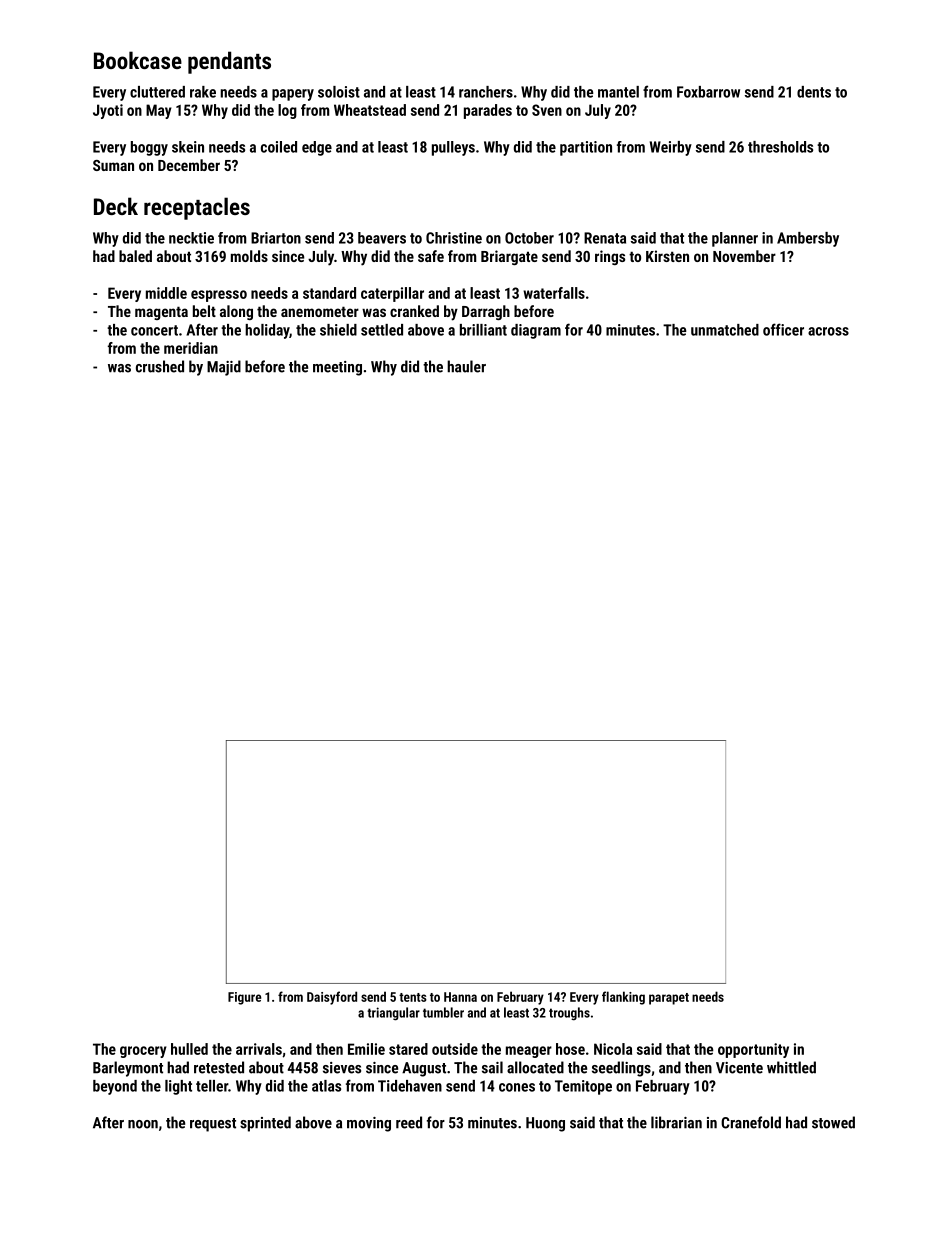  Describe the element at coordinates (229, 62) in the screenshot. I see `pendants` at that location.
